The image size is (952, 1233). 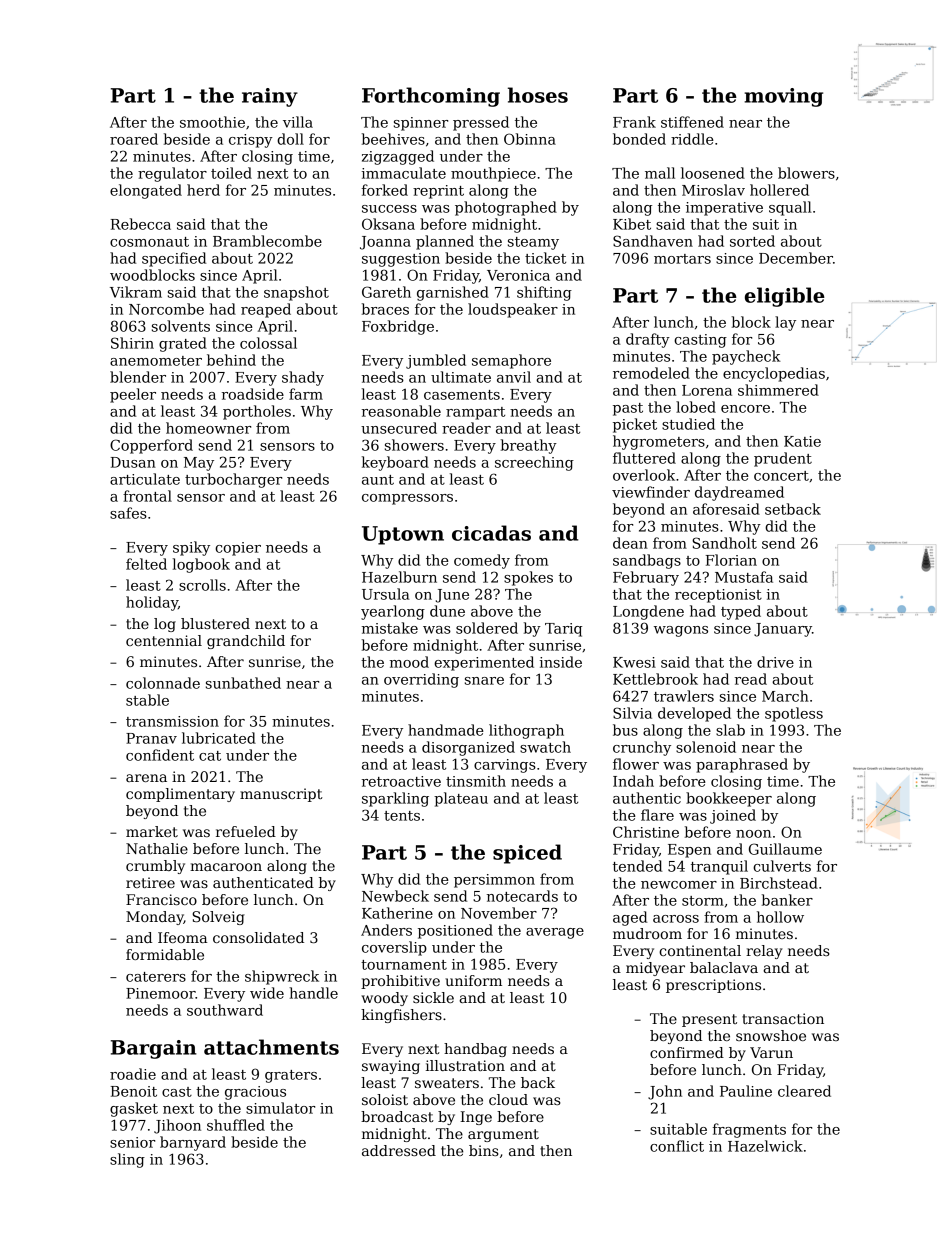 I want to click on cloud, so click(x=508, y=1099).
